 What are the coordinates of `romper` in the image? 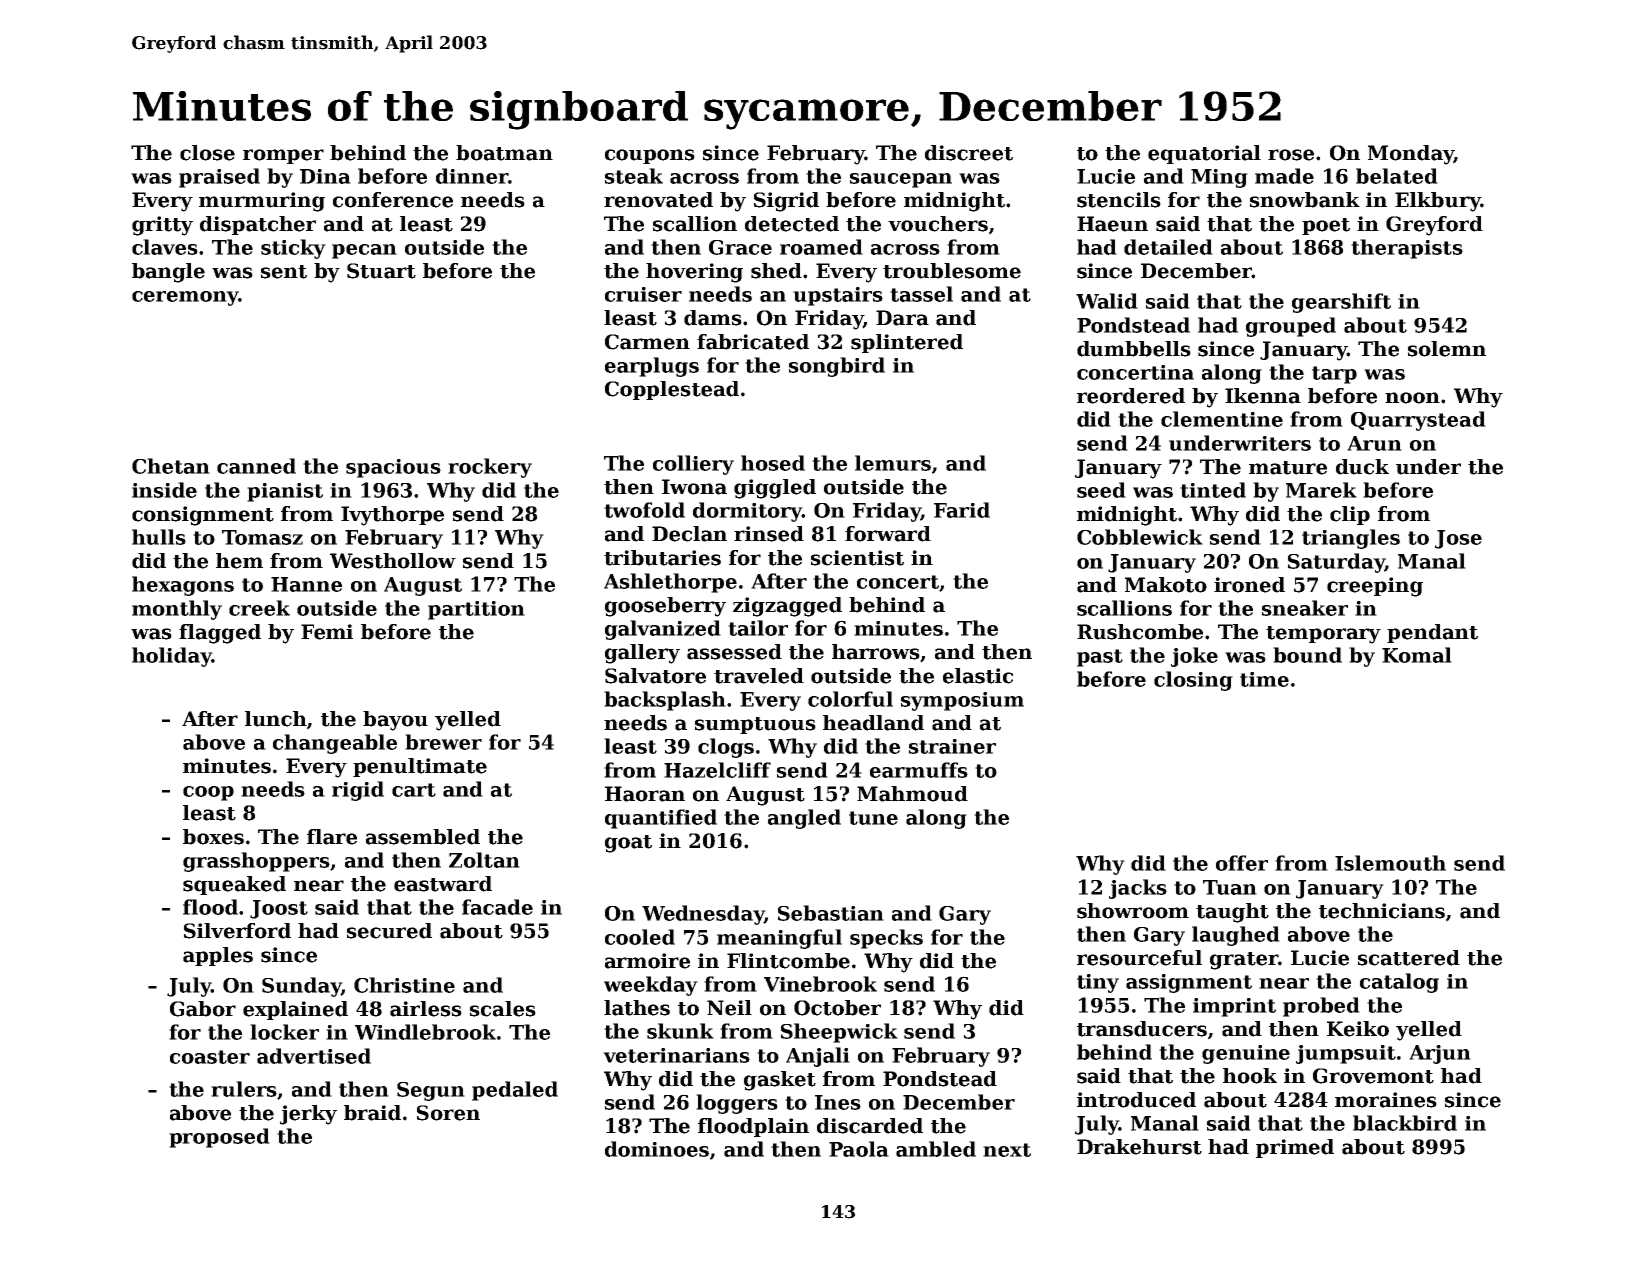 It's located at (283, 156).
